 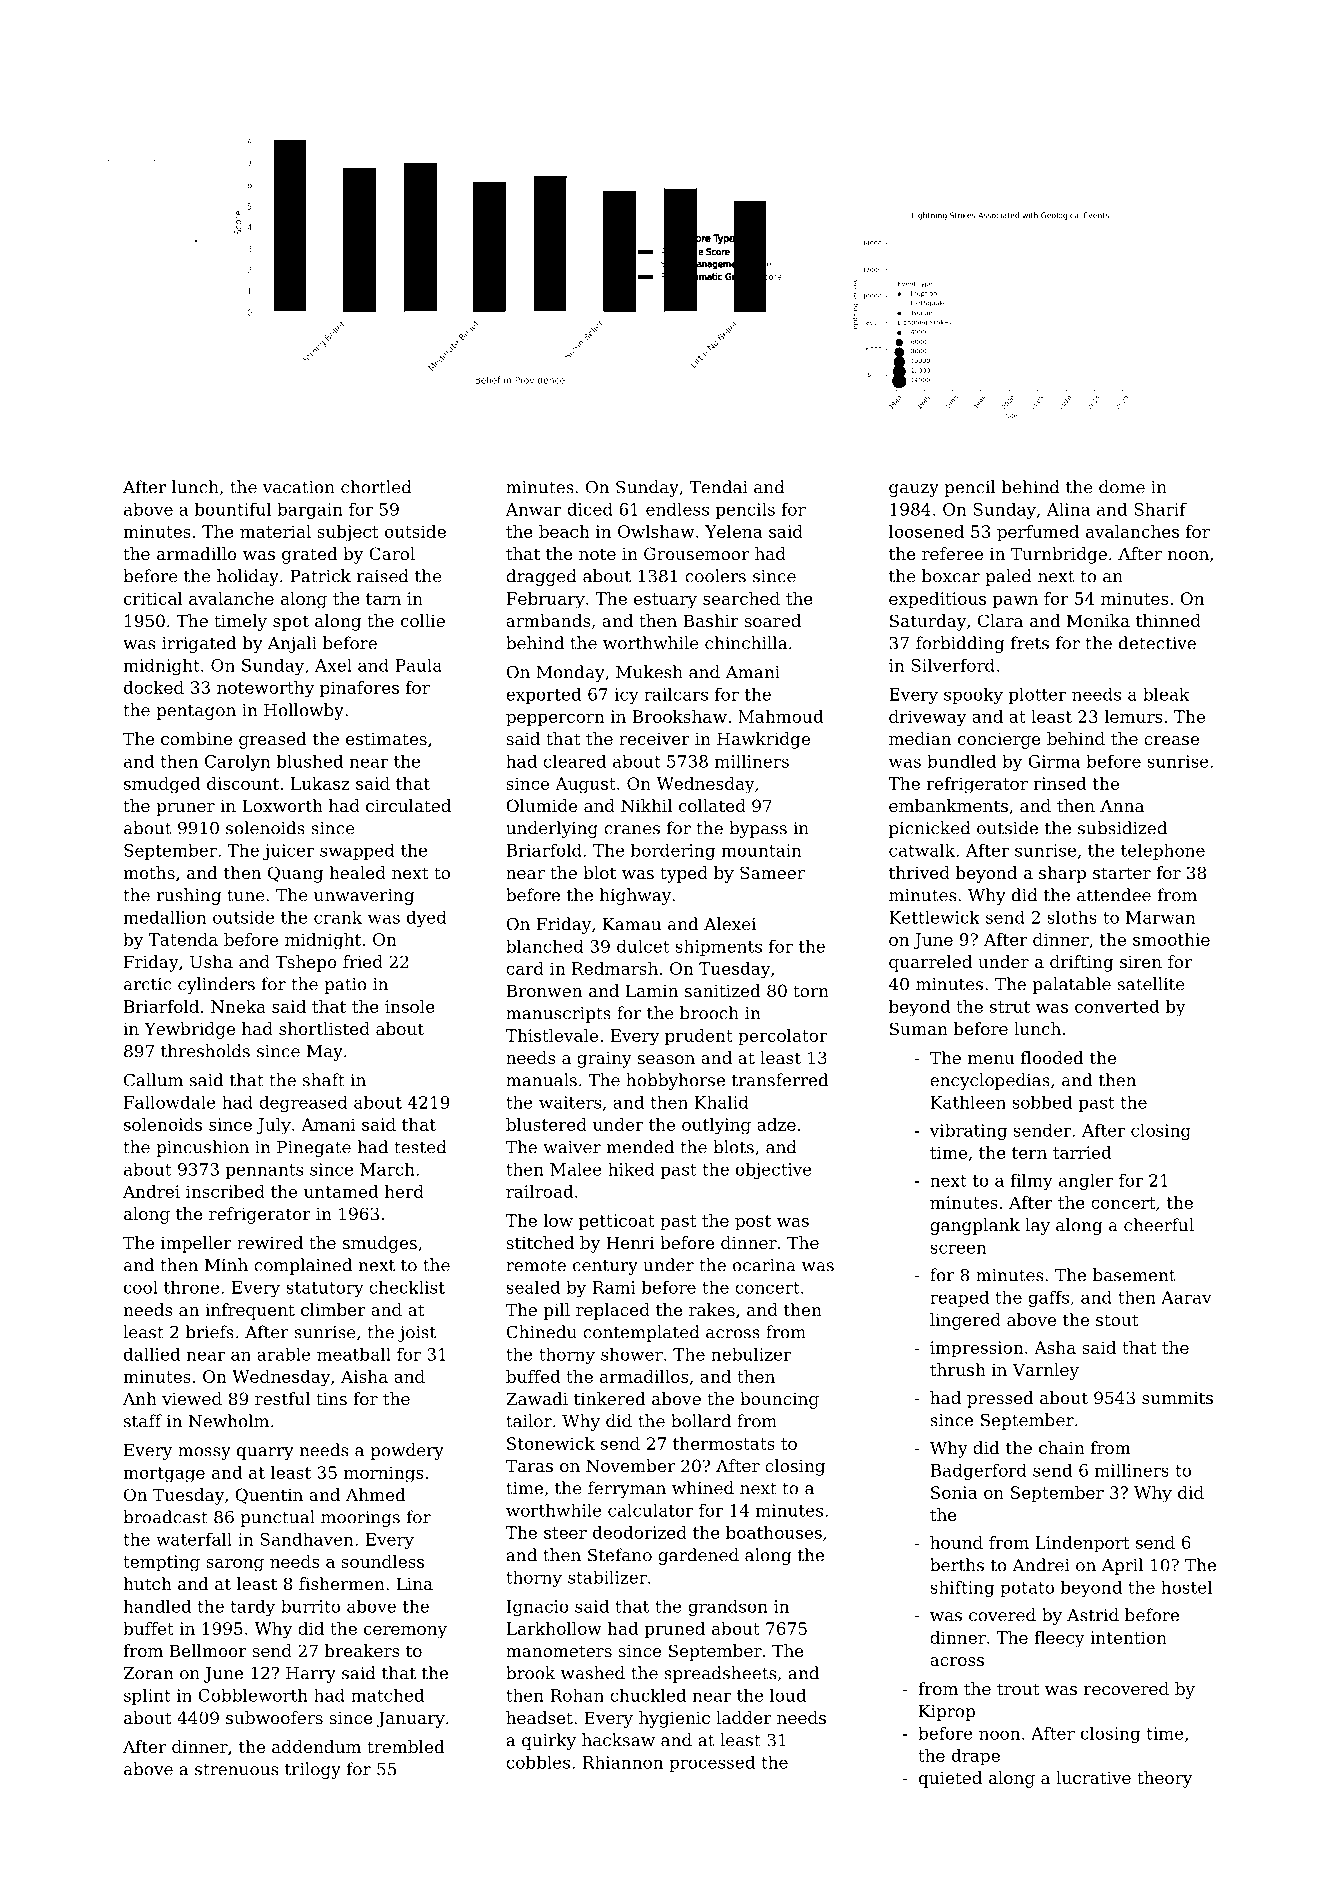 What do you see at coordinates (225, 1191) in the page?
I see `inscribed` at bounding box center [225, 1191].
